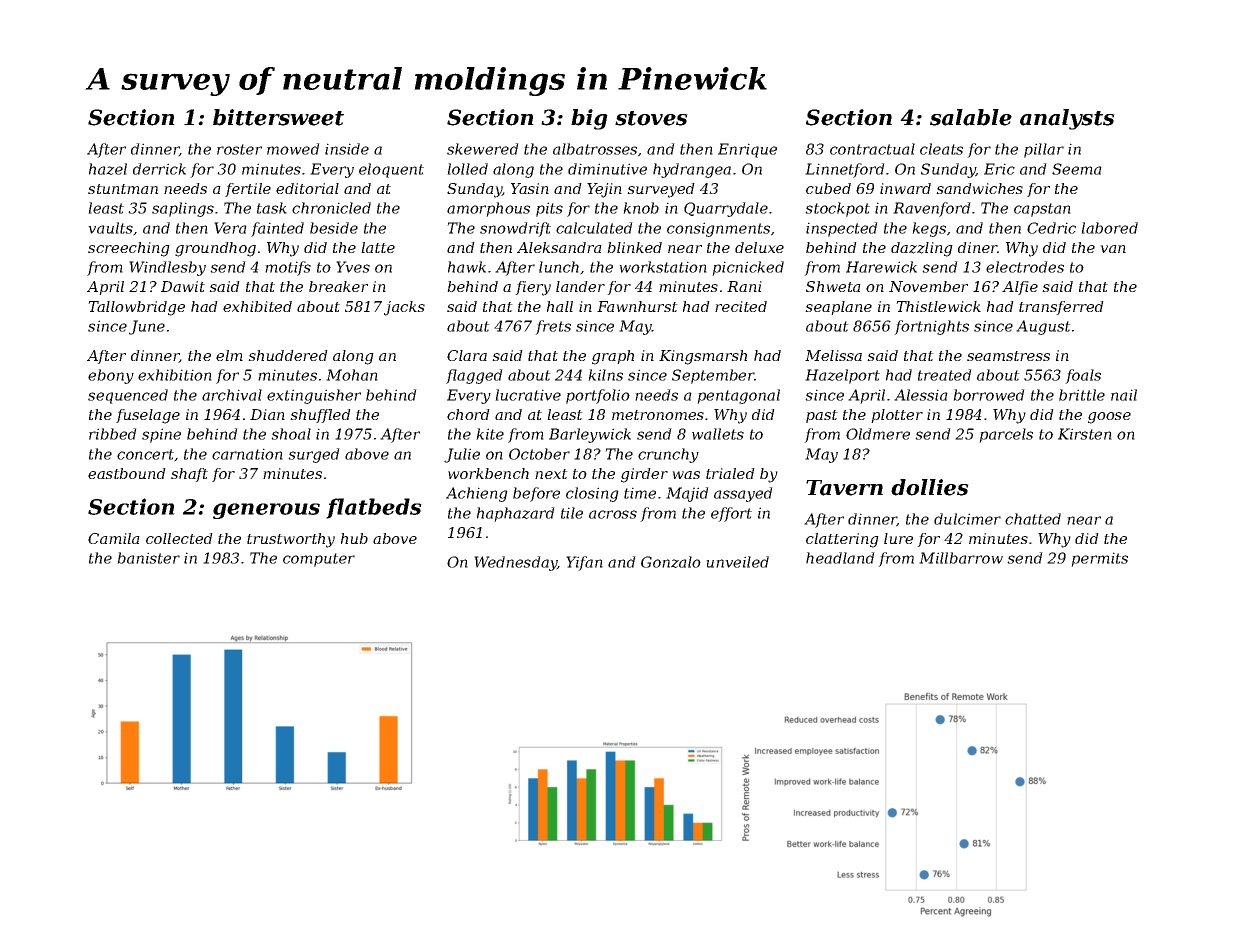  Describe the element at coordinates (748, 268) in the page. I see `picnicked` at that location.
